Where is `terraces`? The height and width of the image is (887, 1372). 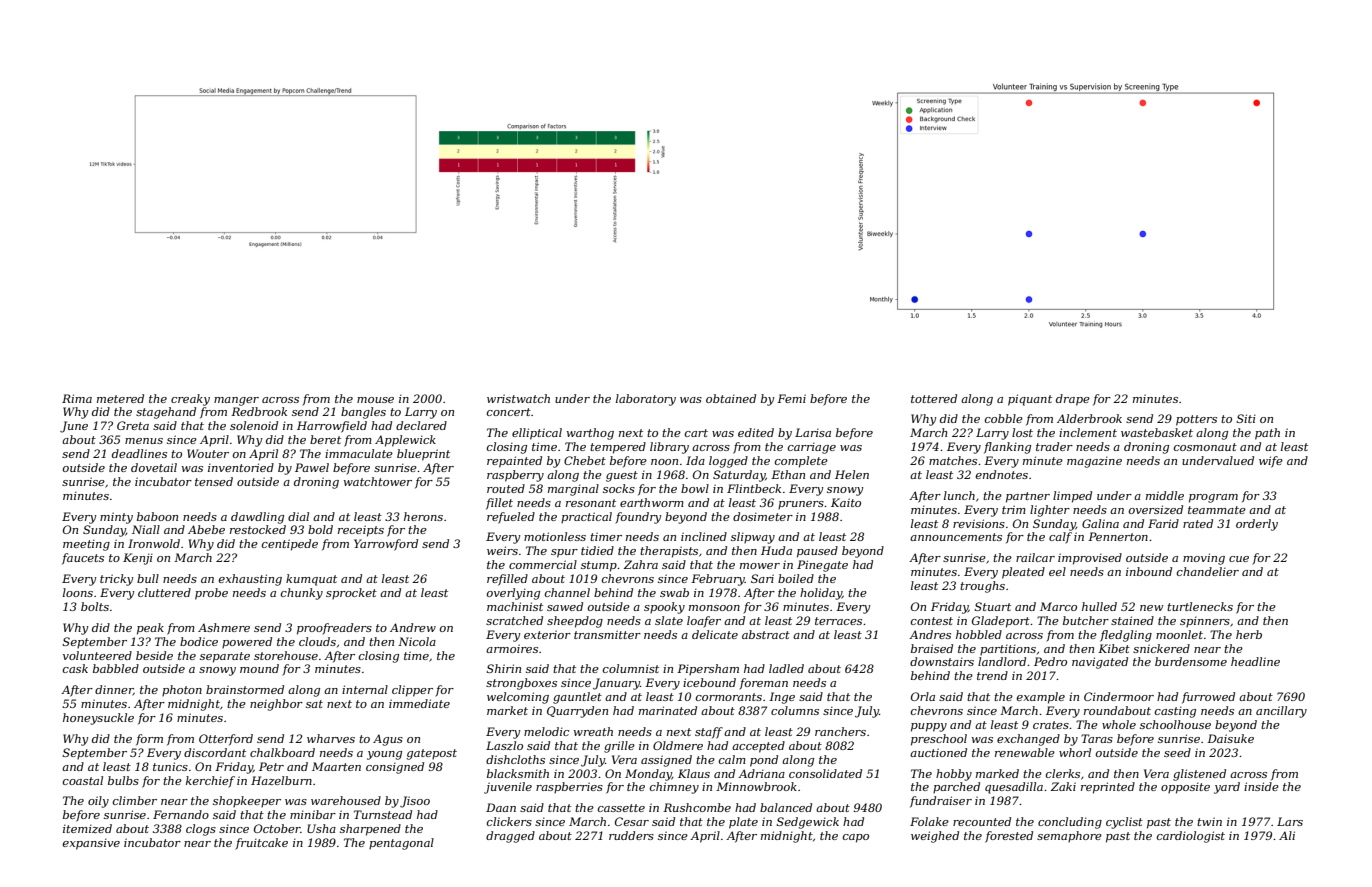
terraces is located at coordinates (838, 621).
